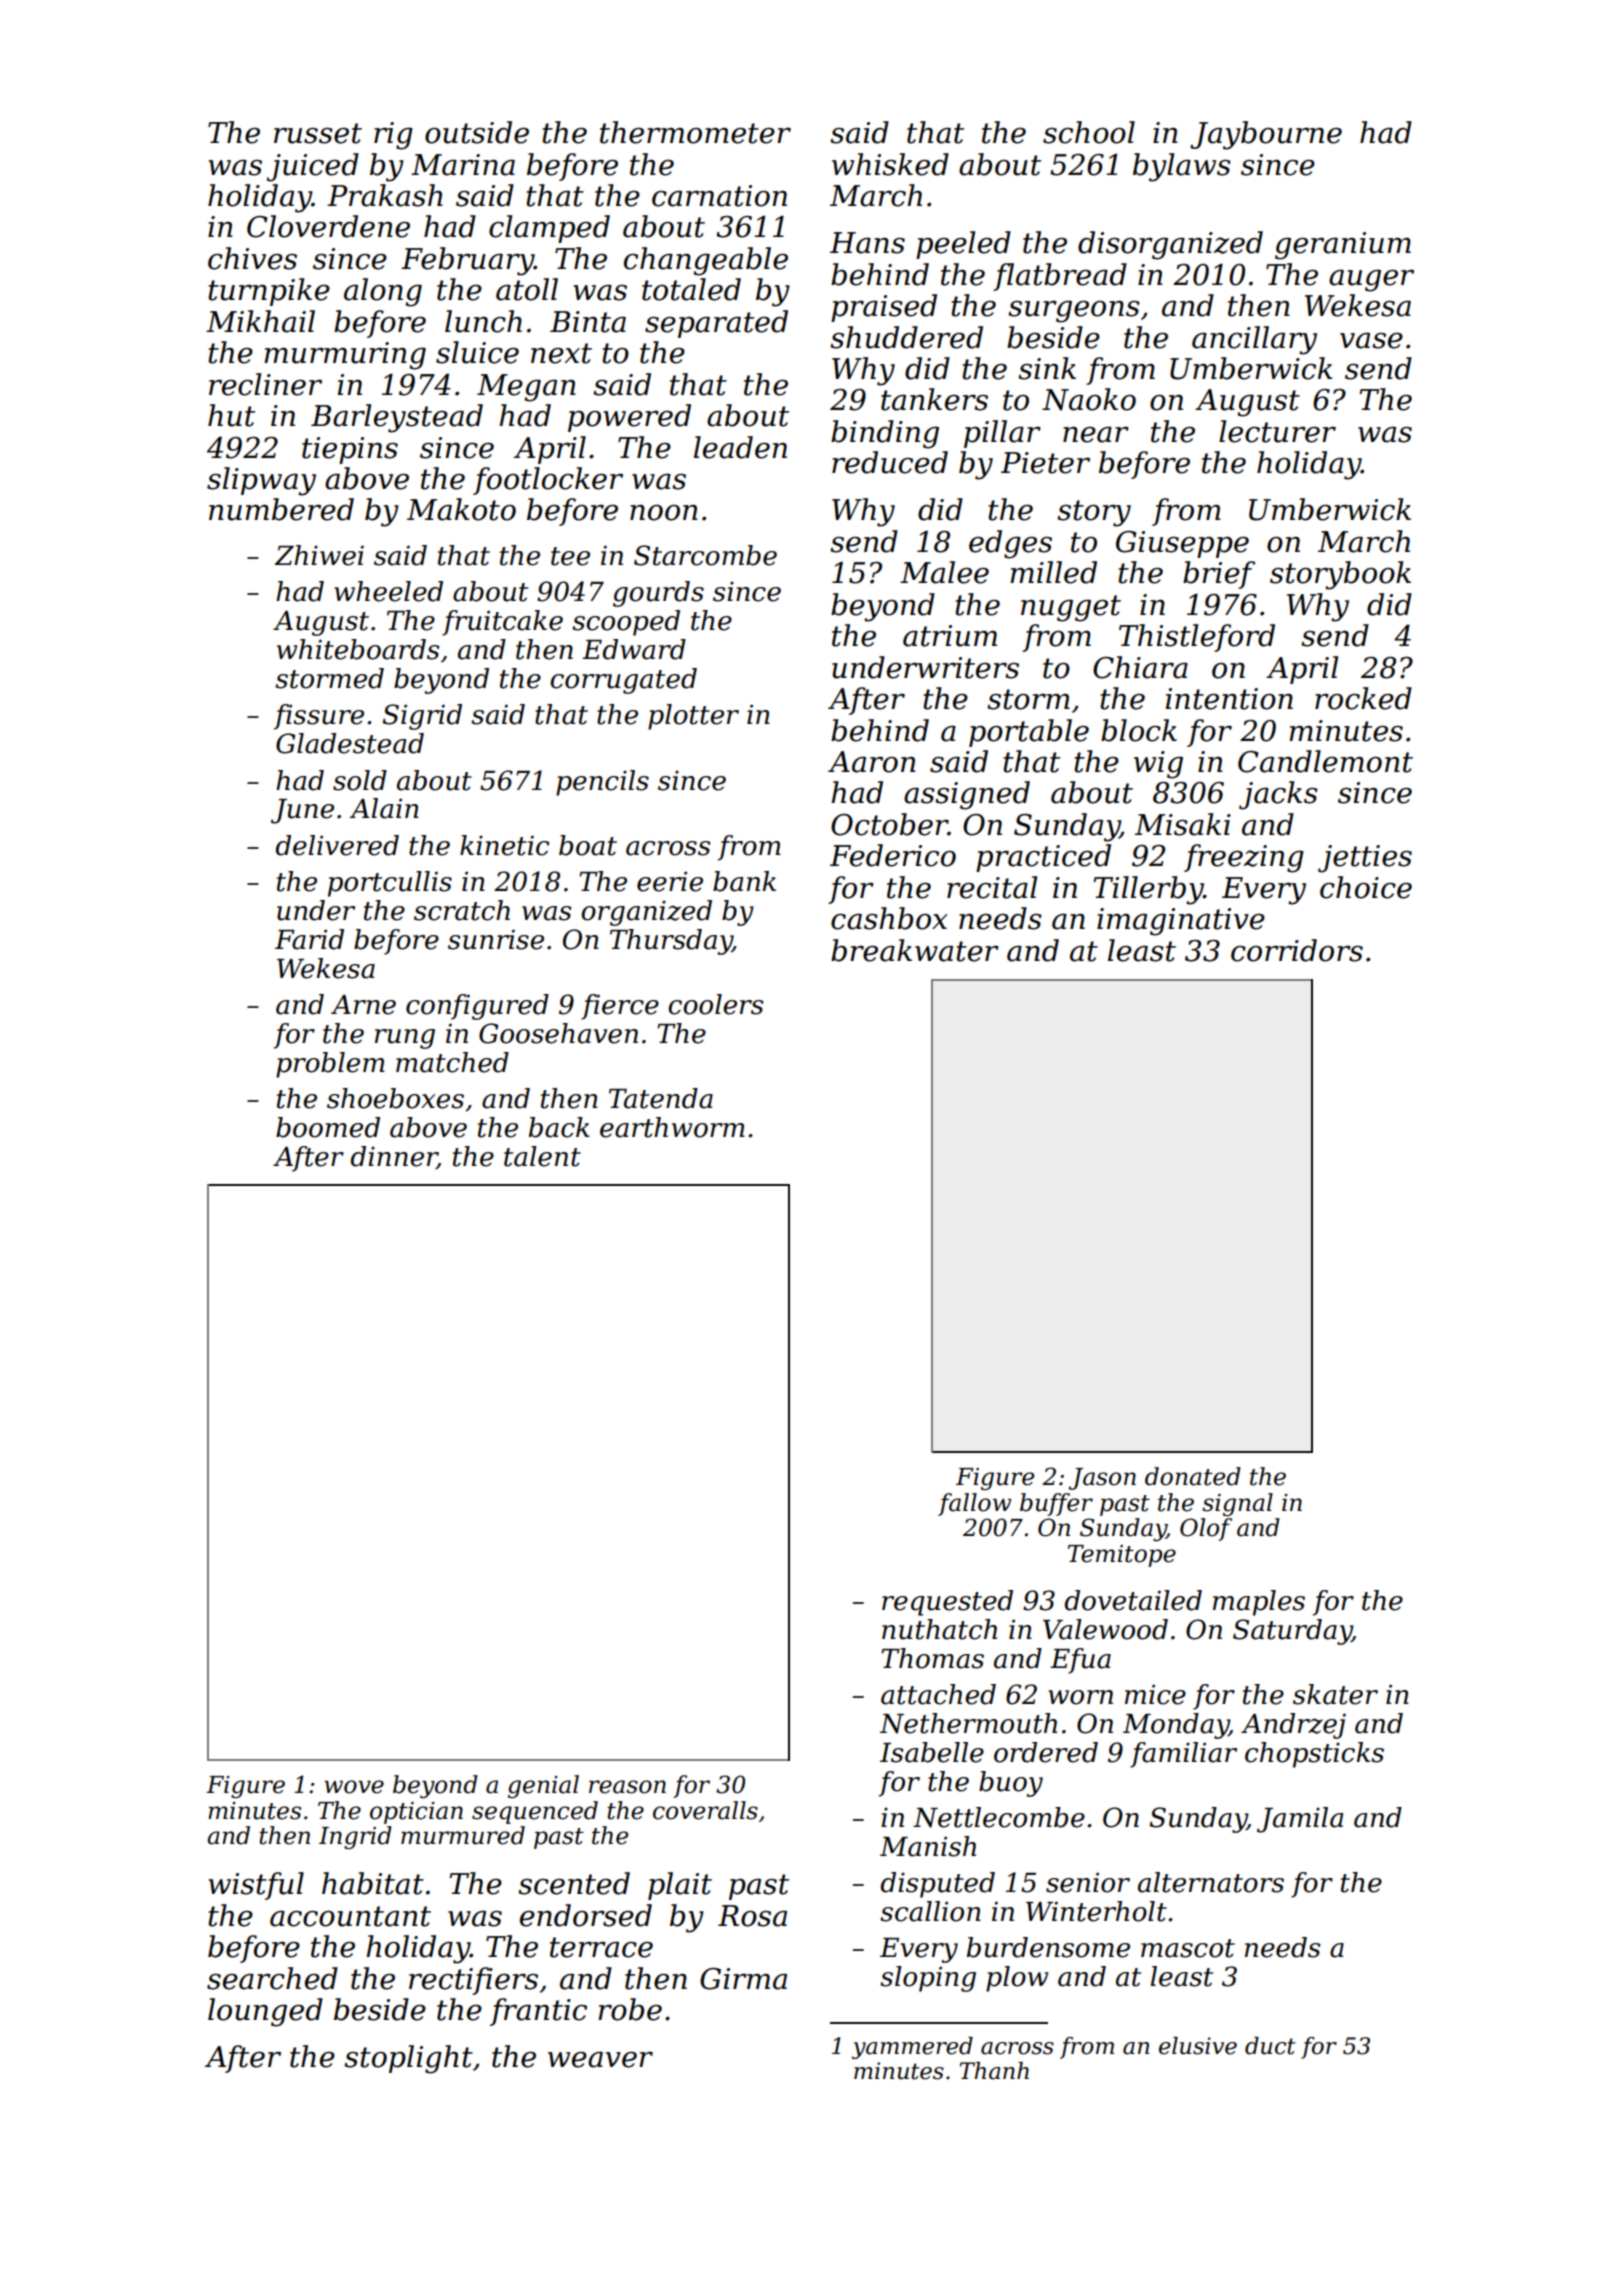 The width and height of the screenshot is (1620, 2292). Describe the element at coordinates (1089, 132) in the screenshot. I see `school` at that location.
